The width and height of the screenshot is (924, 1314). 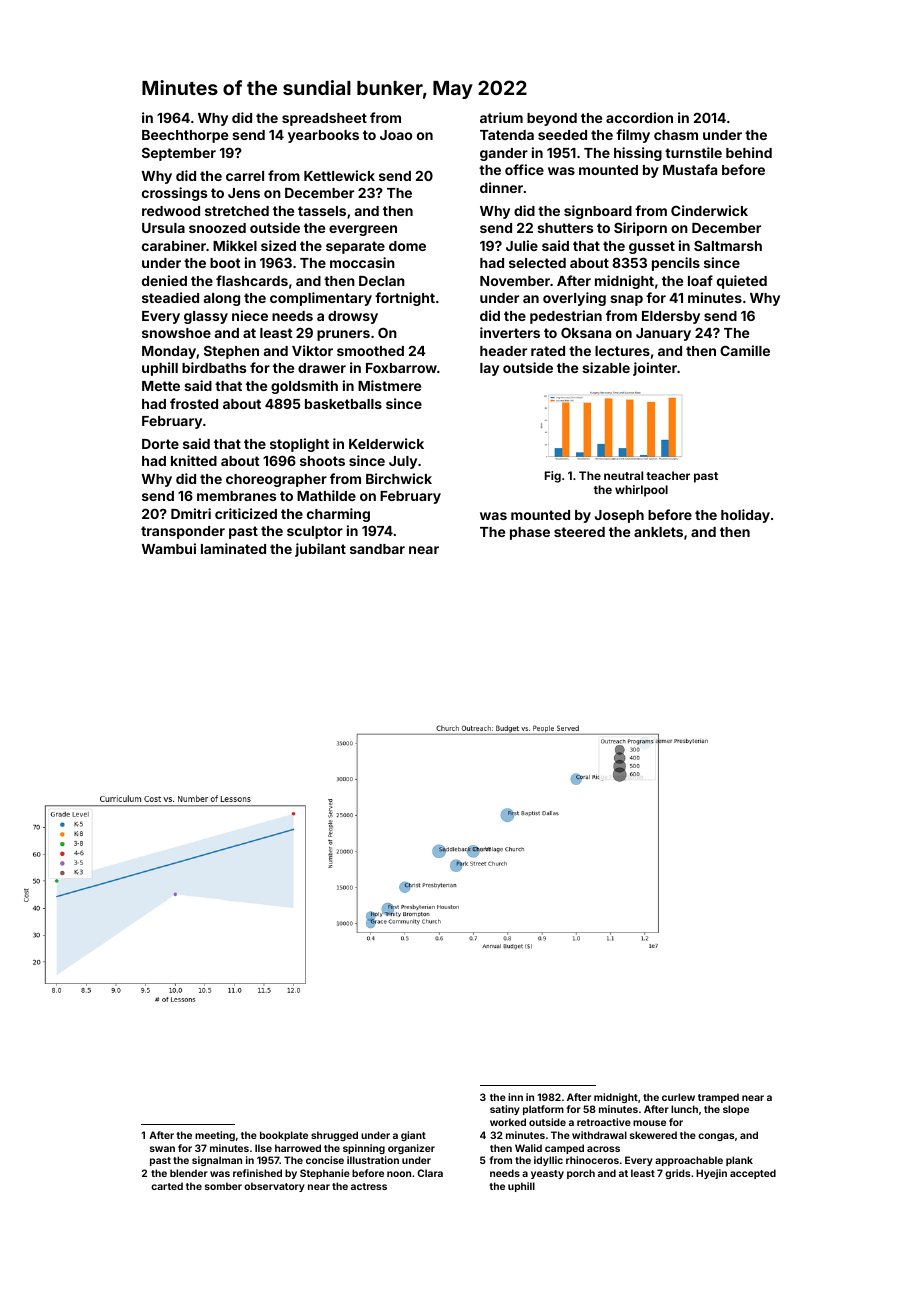 What do you see at coordinates (552, 119) in the screenshot?
I see `beyond` at bounding box center [552, 119].
